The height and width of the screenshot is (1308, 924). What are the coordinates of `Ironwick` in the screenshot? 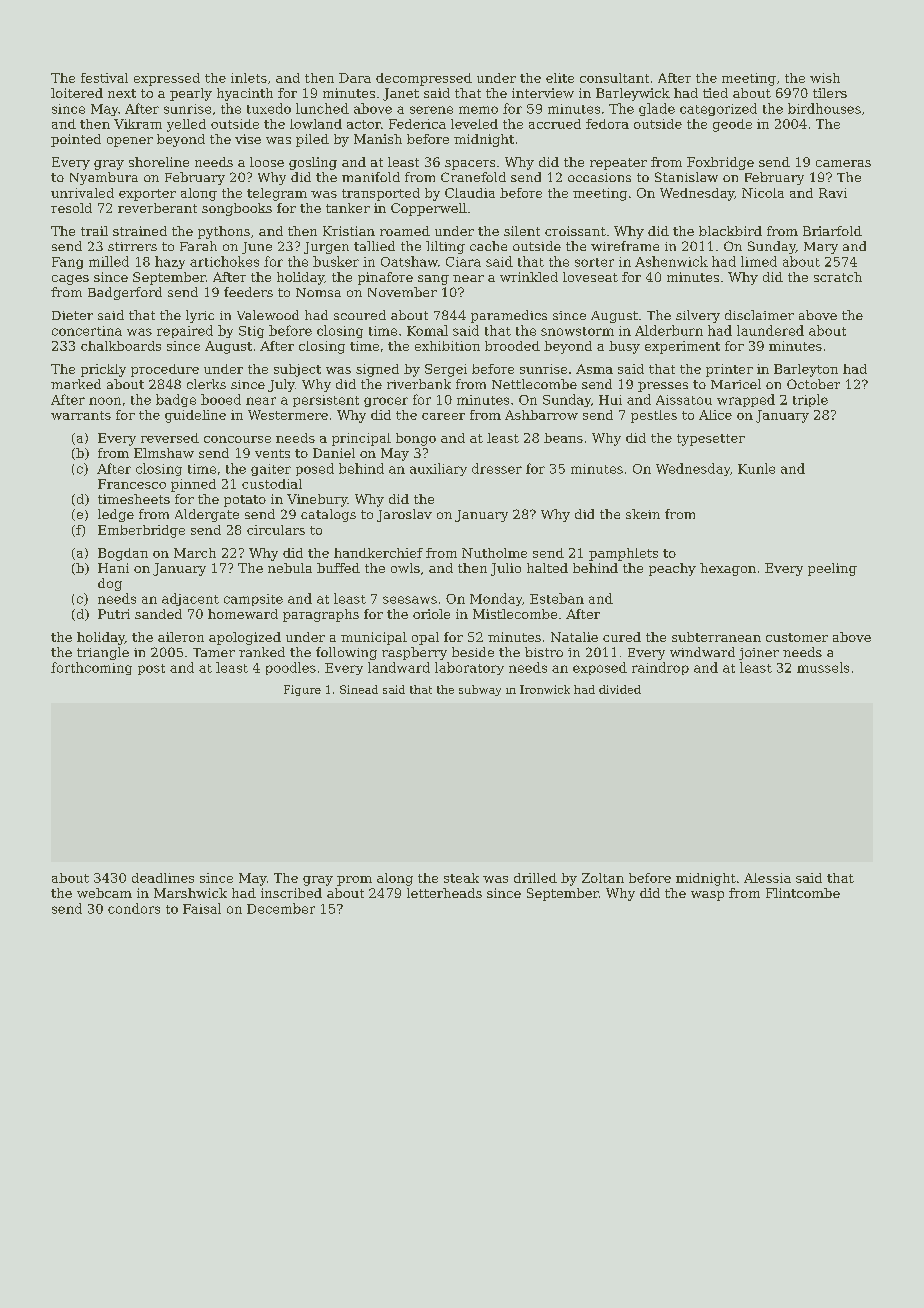 It's located at (545, 689).
